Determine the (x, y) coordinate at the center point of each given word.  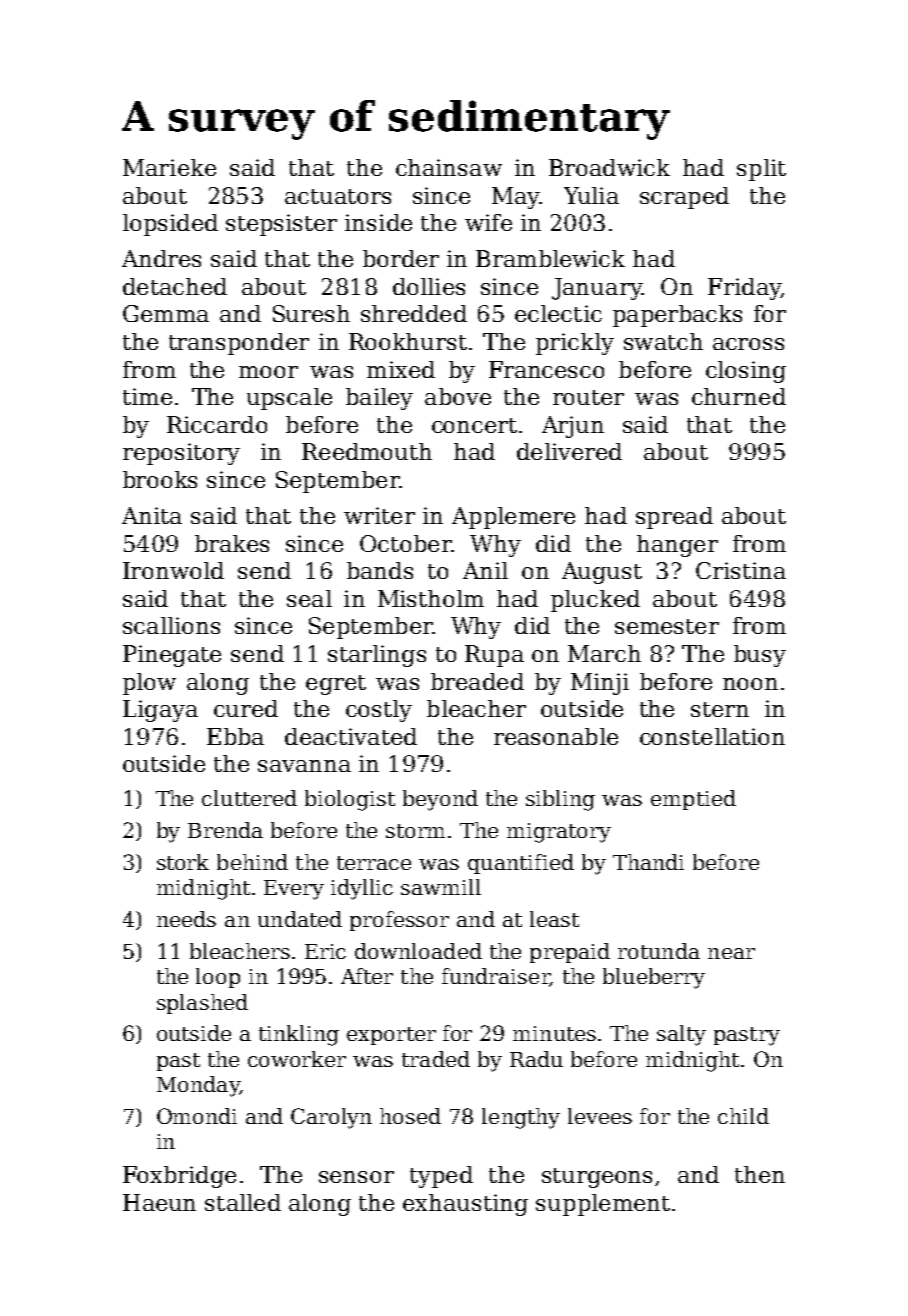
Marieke (169, 167)
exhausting (465, 1205)
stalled (243, 1202)
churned (739, 396)
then (760, 1174)
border (401, 258)
